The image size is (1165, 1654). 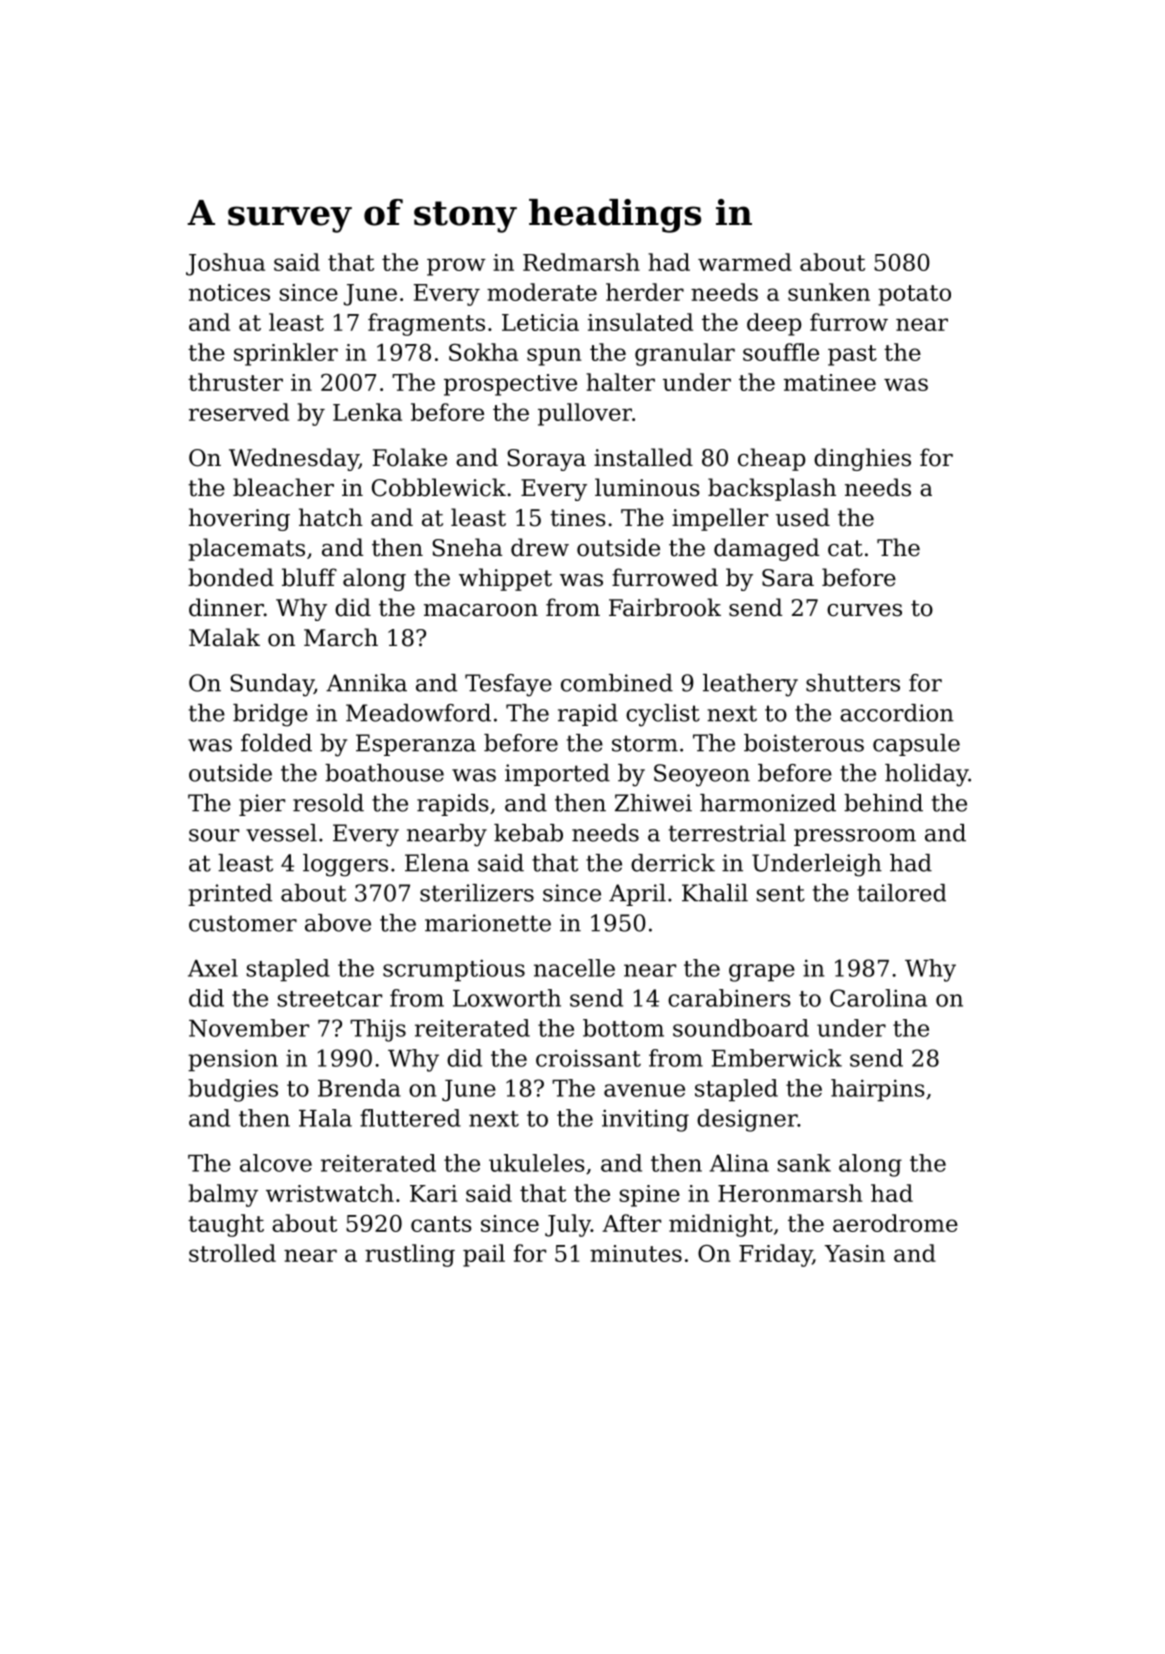 I want to click on sour, so click(x=214, y=835).
